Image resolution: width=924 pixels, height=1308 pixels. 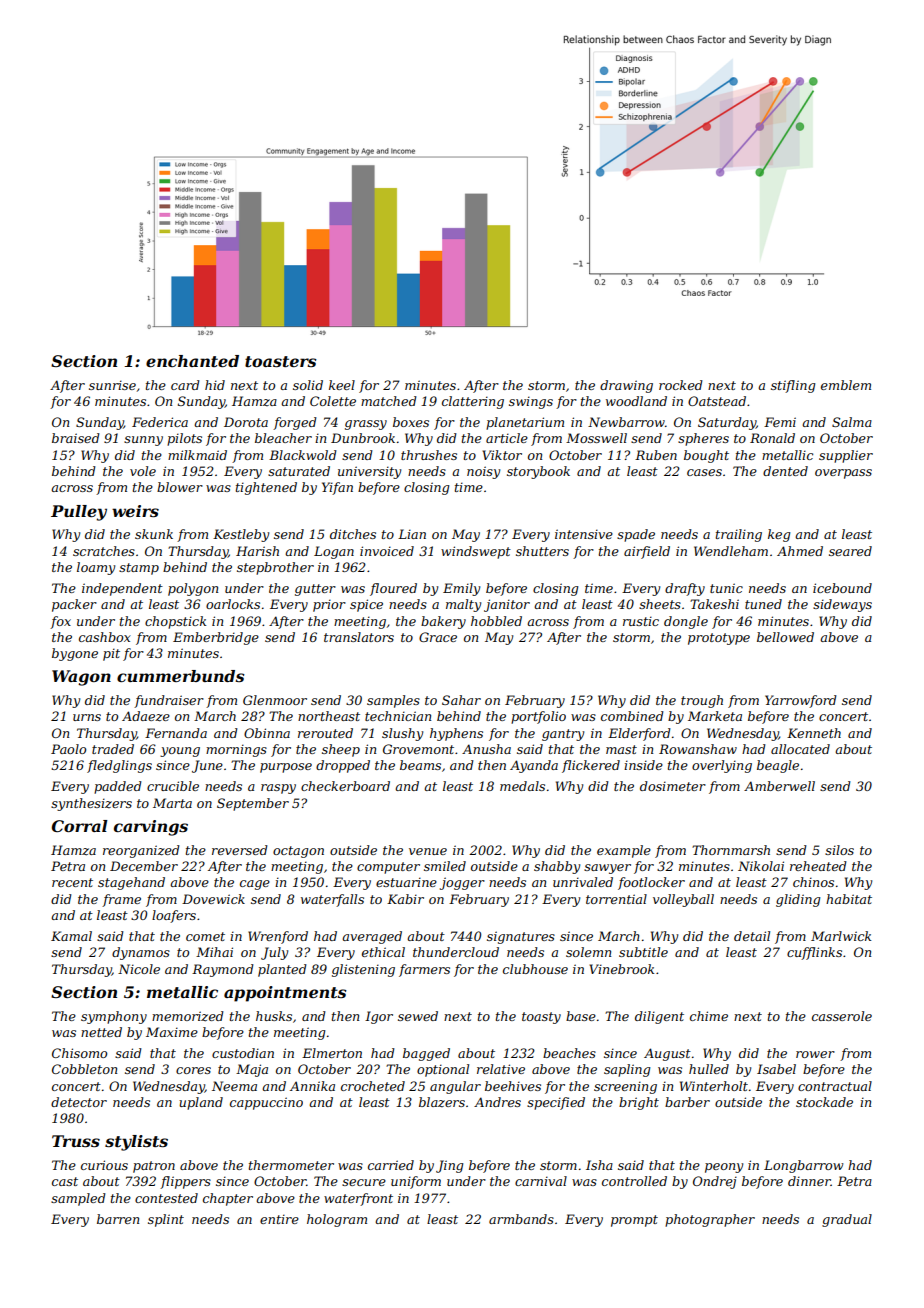 I want to click on drawing, so click(x=626, y=386).
